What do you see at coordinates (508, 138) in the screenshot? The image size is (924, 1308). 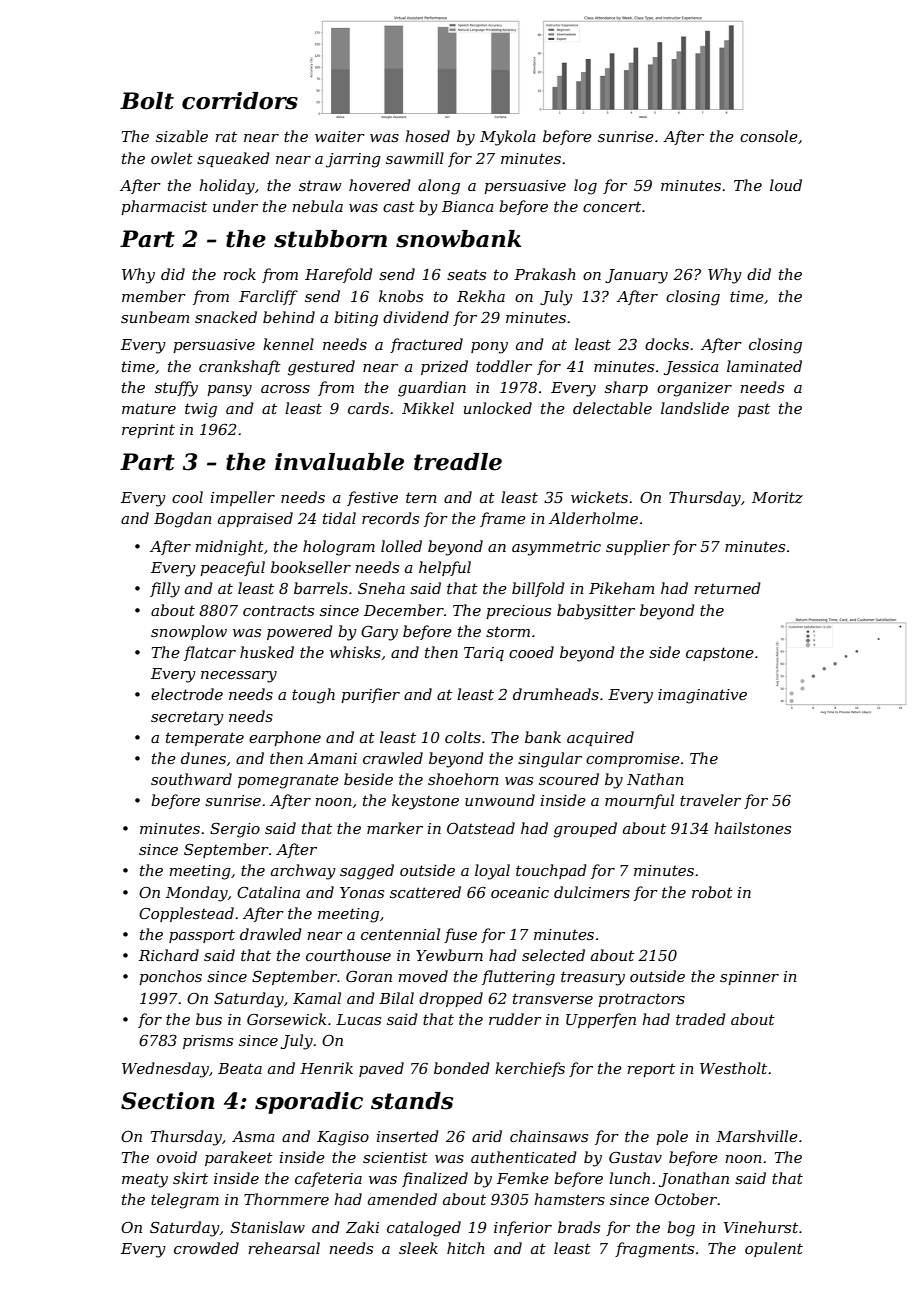 I see `Mykola` at bounding box center [508, 138].
